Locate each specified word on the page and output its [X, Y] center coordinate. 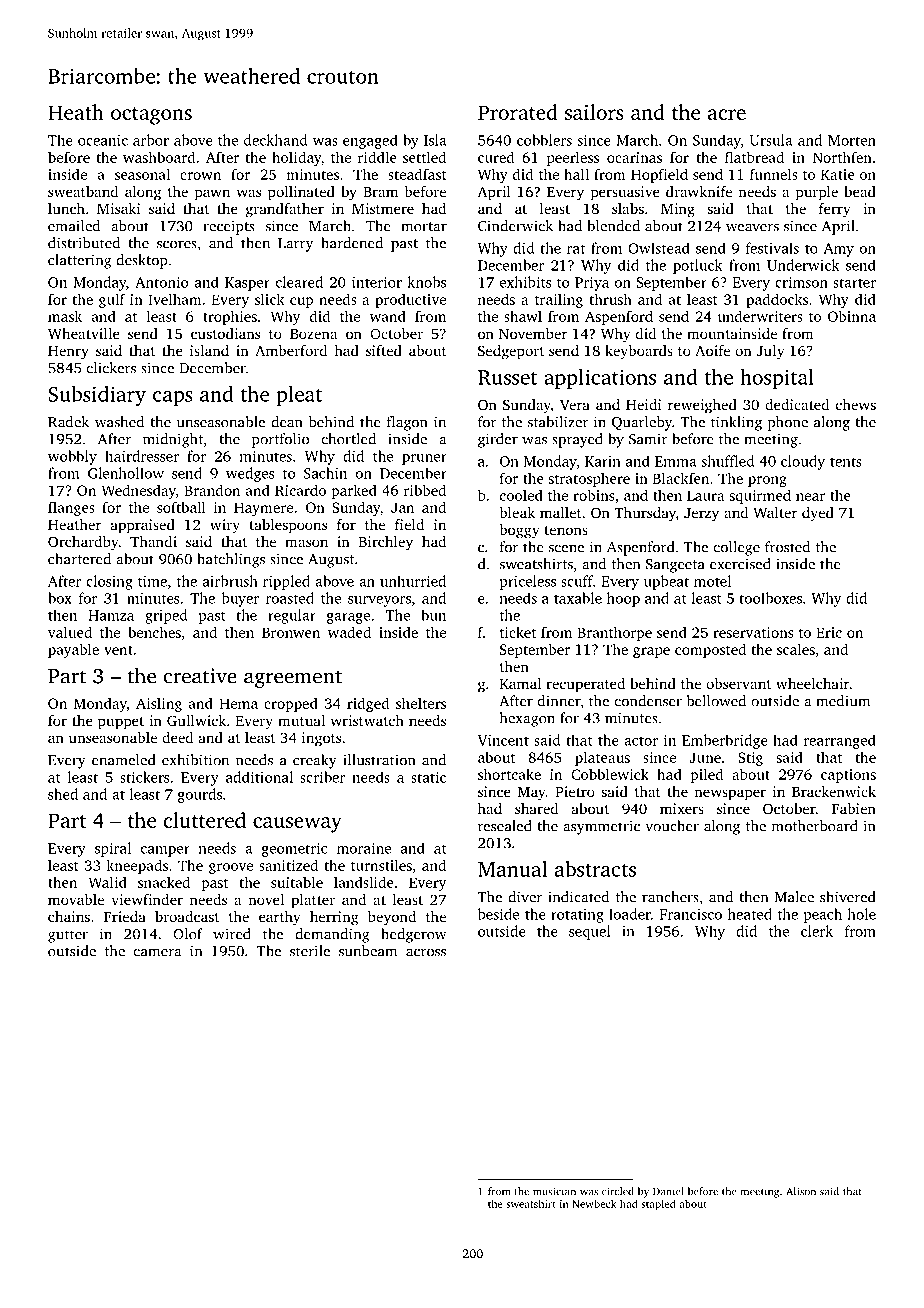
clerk [817, 931]
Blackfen [681, 478]
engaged [370, 141]
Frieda [125, 916]
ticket [518, 632]
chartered [79, 559]
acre [727, 114]
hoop [623, 599]
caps [173, 398]
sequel [590, 932]
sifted [384, 350]
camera [157, 953]
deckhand [275, 140]
